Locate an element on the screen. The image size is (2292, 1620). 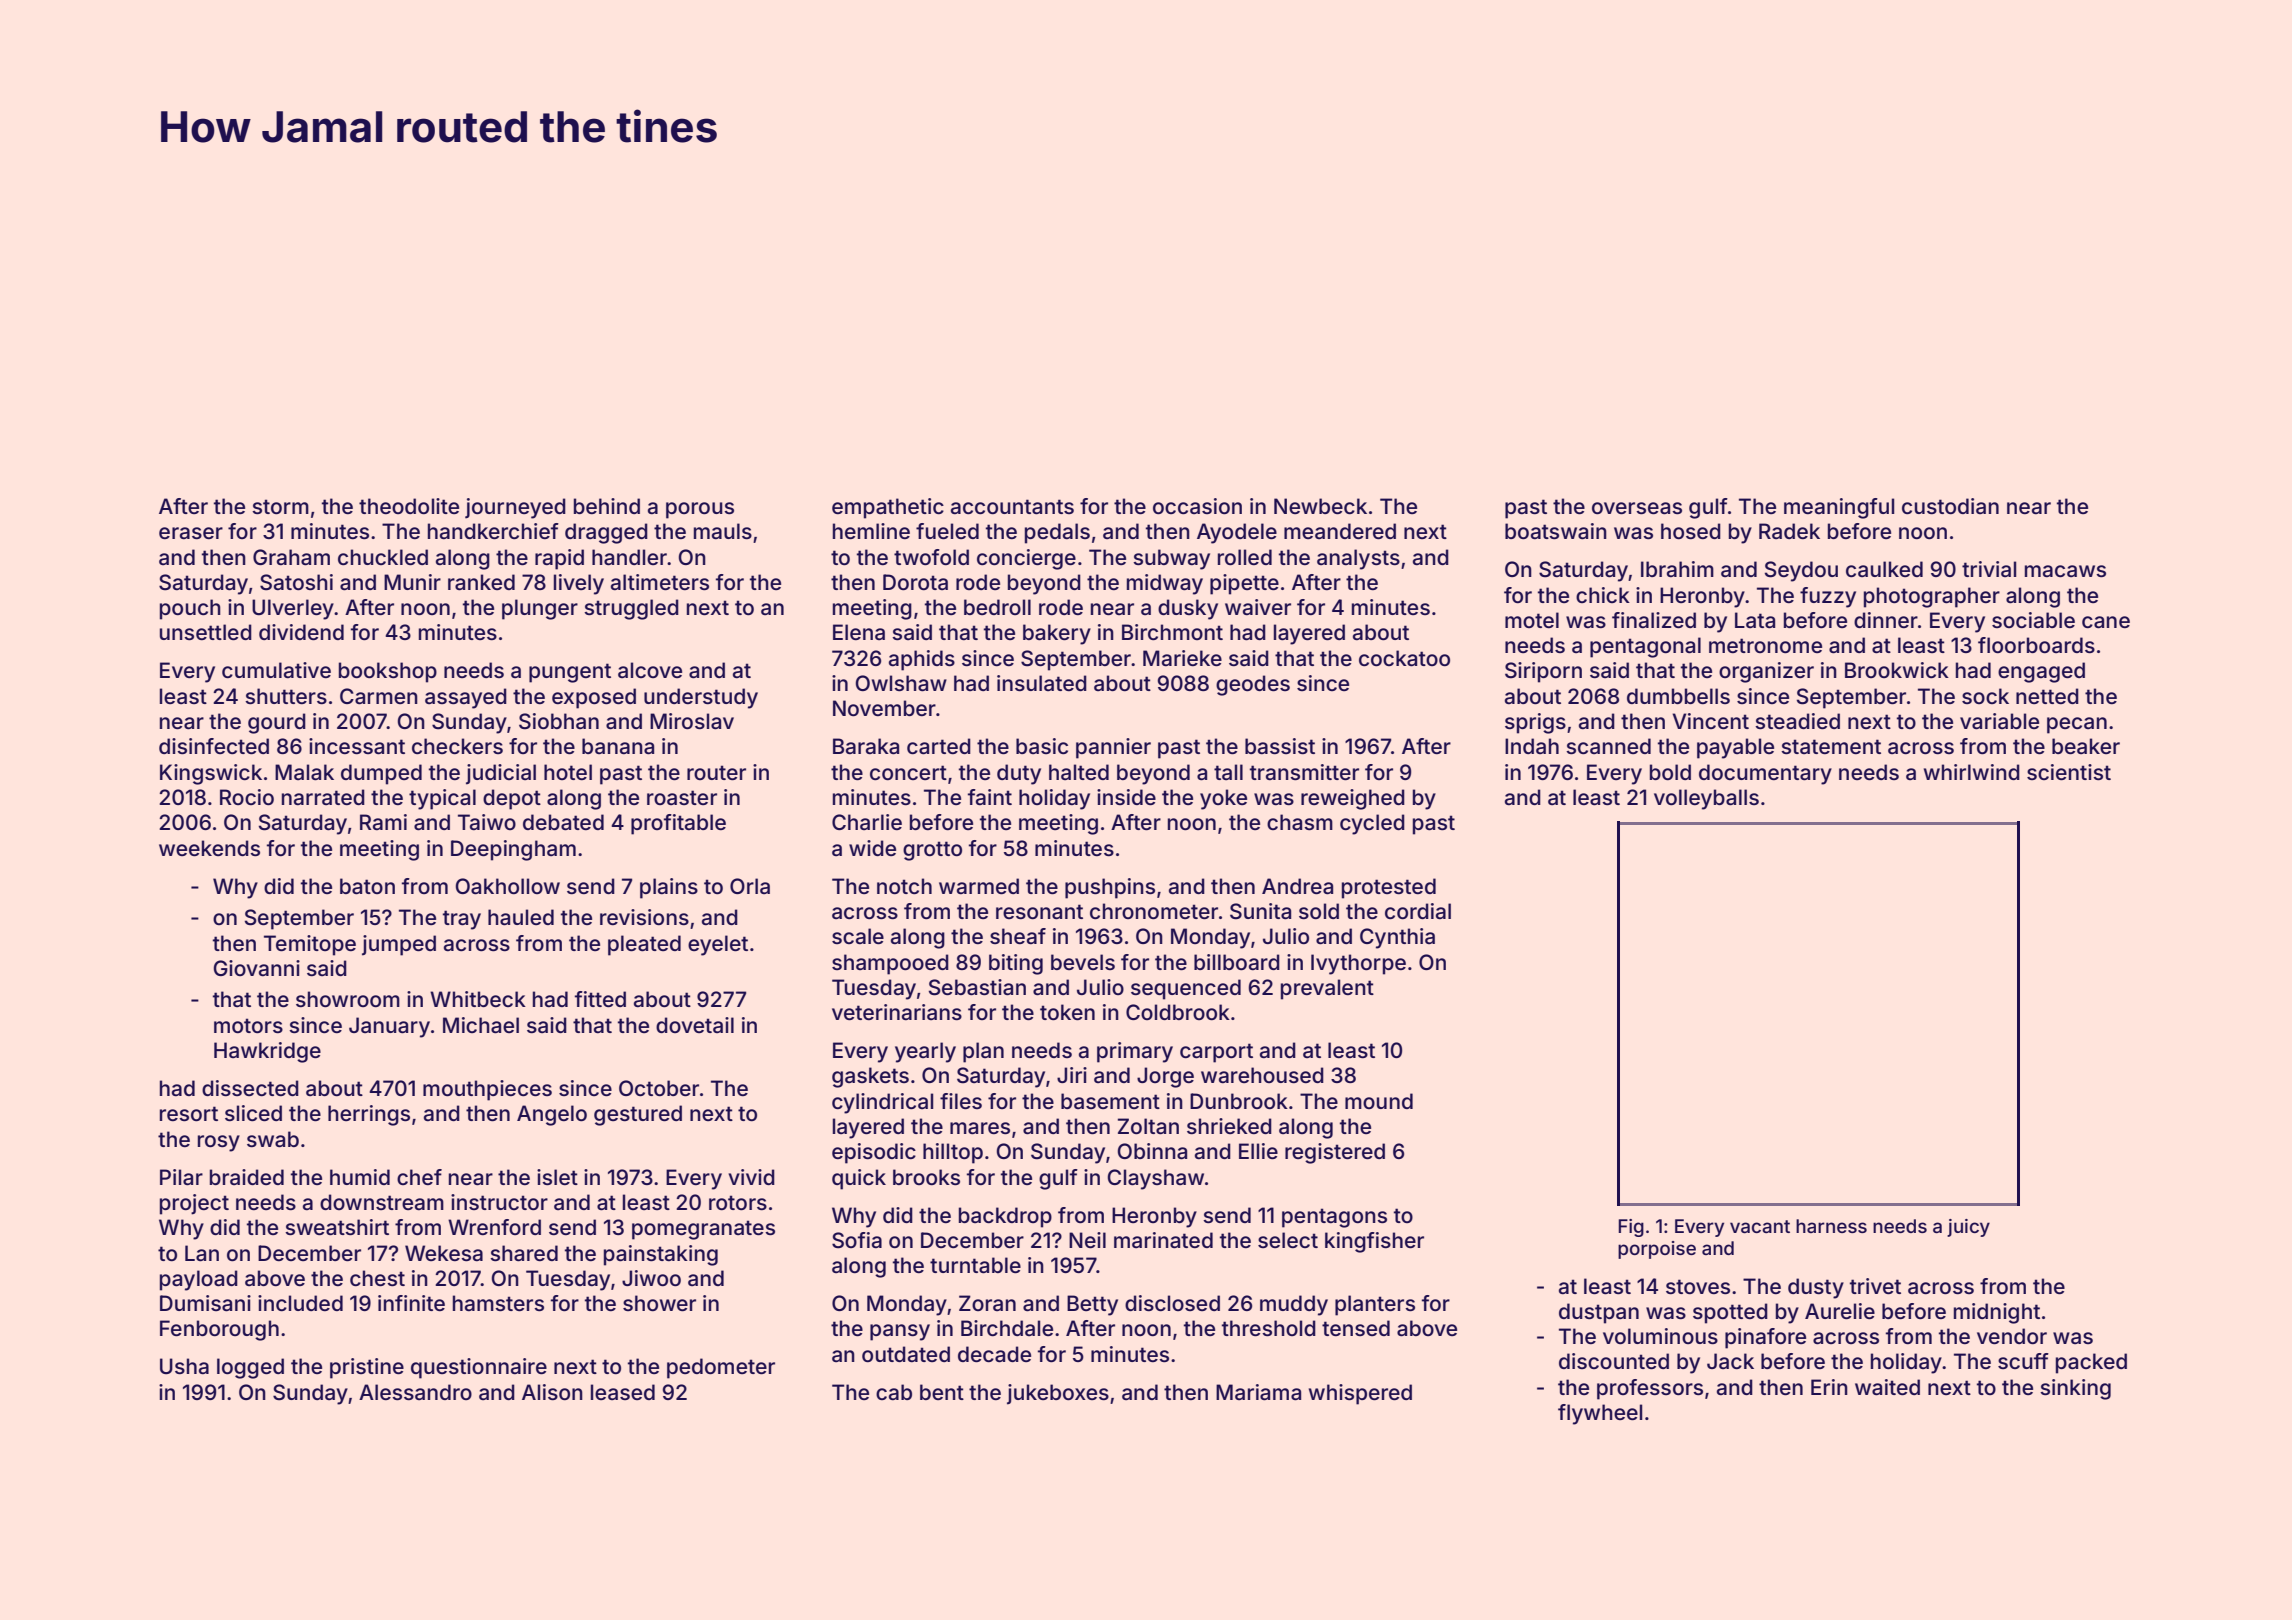
variable is located at coordinates (1999, 721).
